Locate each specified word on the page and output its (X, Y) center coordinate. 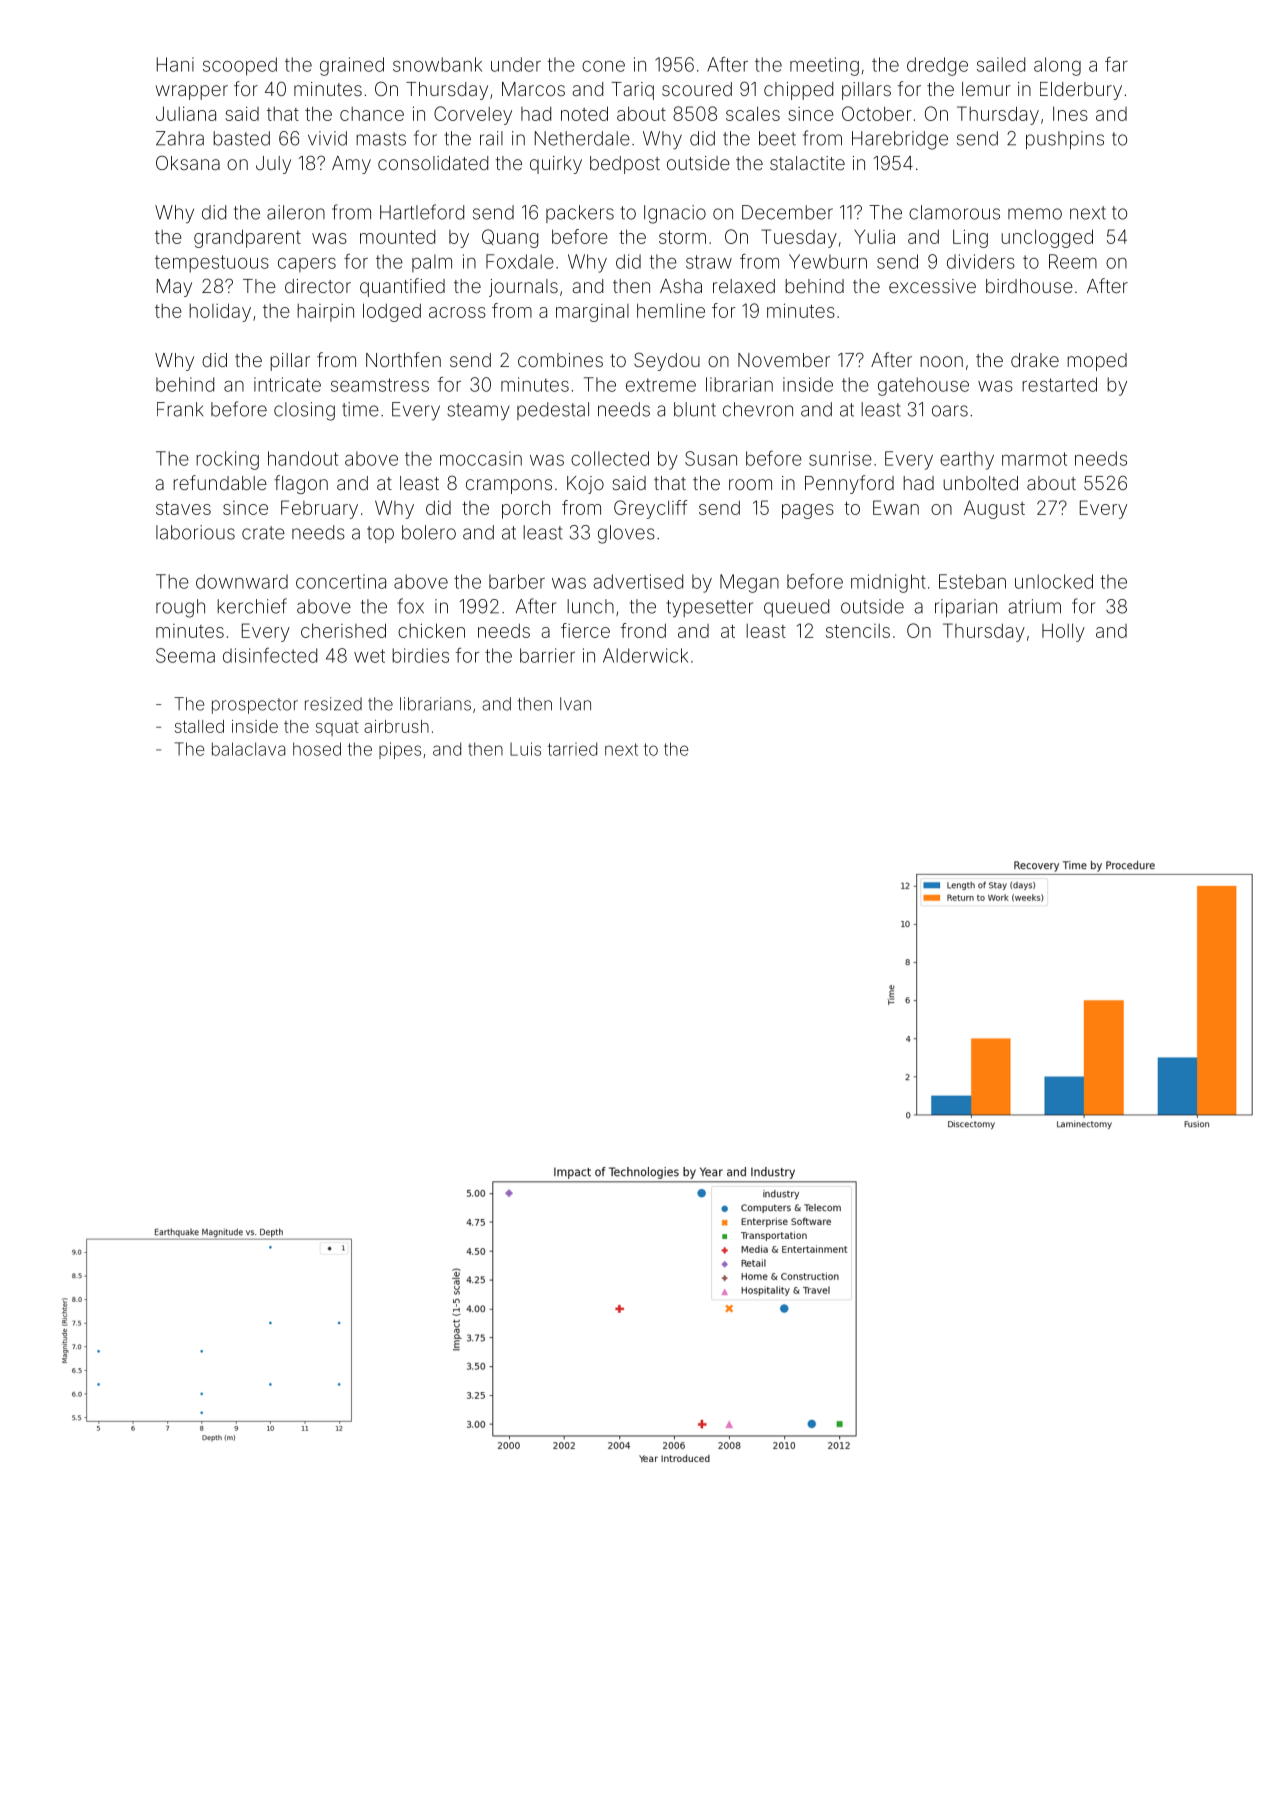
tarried (572, 749)
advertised (638, 581)
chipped (798, 91)
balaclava (248, 749)
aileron (296, 212)
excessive (932, 286)
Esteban (972, 581)
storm (682, 237)
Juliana (186, 113)
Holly (1063, 632)
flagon (301, 484)
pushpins (1065, 140)
